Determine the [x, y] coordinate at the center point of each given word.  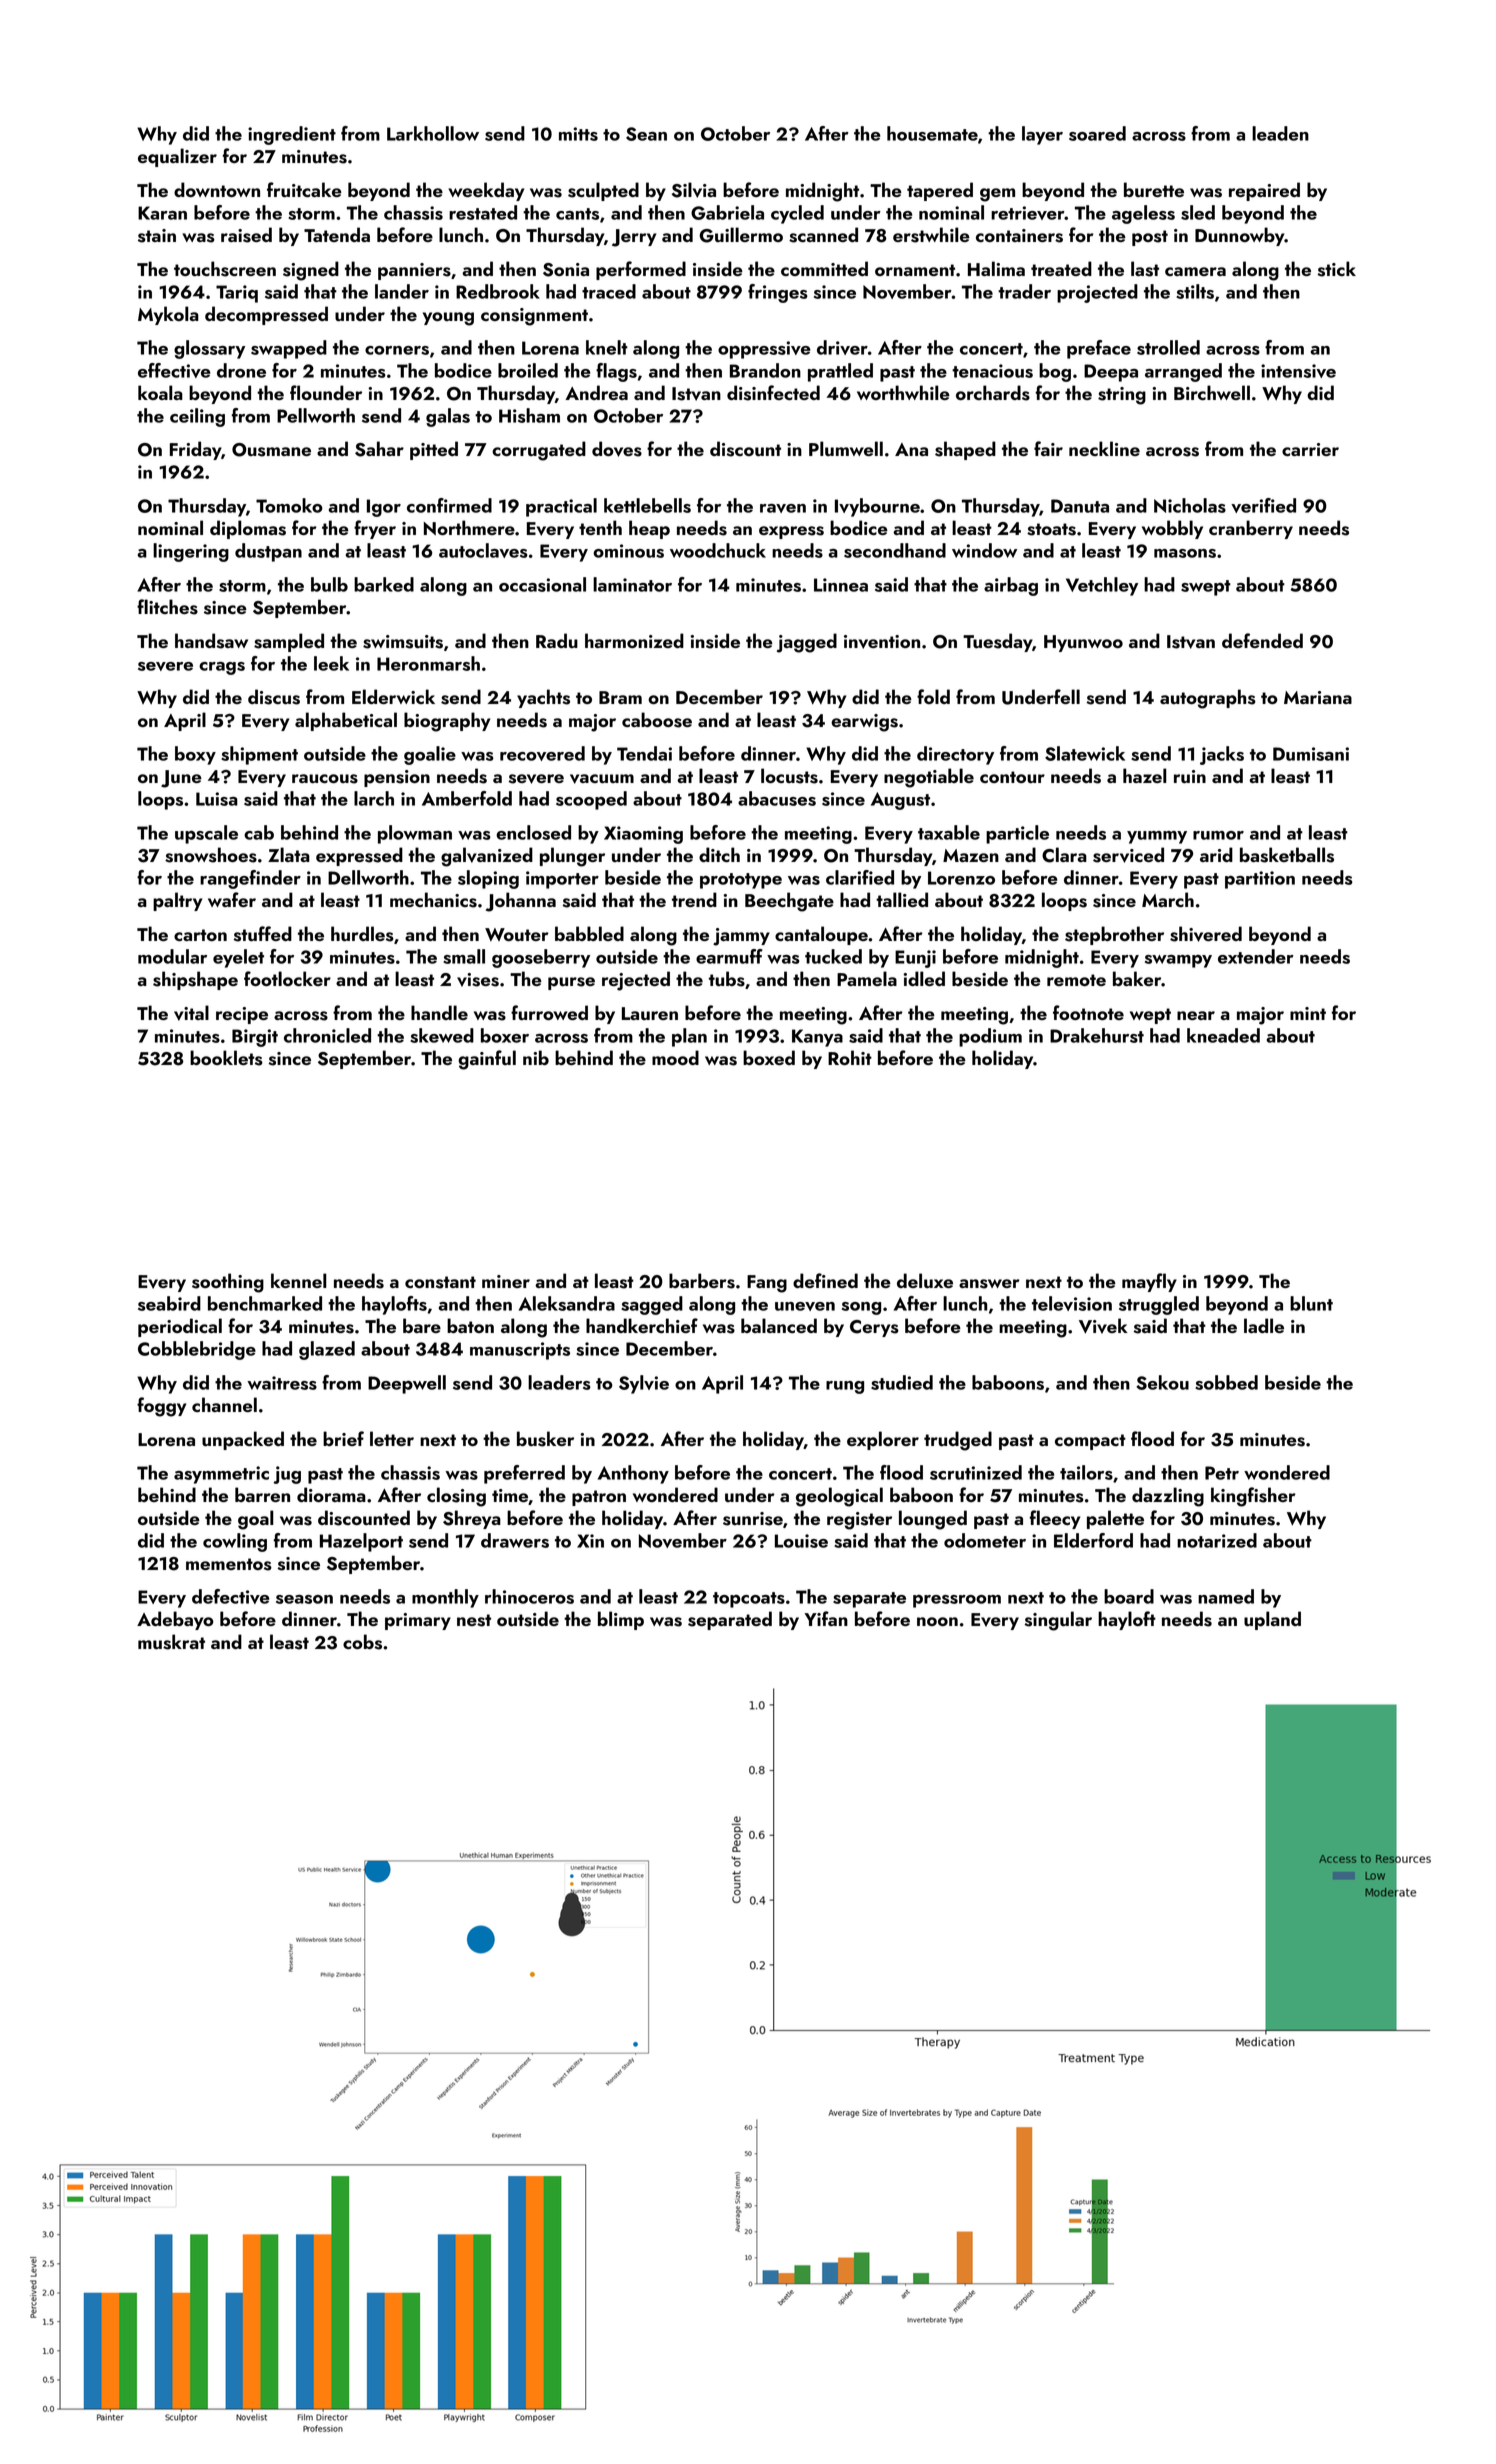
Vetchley [1102, 586]
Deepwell [407, 1384]
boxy [195, 755]
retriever [1028, 213]
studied [902, 1382]
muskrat [171, 1642]
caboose [657, 720]
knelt [607, 347]
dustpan [268, 552]
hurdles [362, 934]
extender [1256, 956]
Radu [557, 640]
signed [311, 271]
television [1072, 1303]
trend [694, 899]
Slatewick [1085, 753]
